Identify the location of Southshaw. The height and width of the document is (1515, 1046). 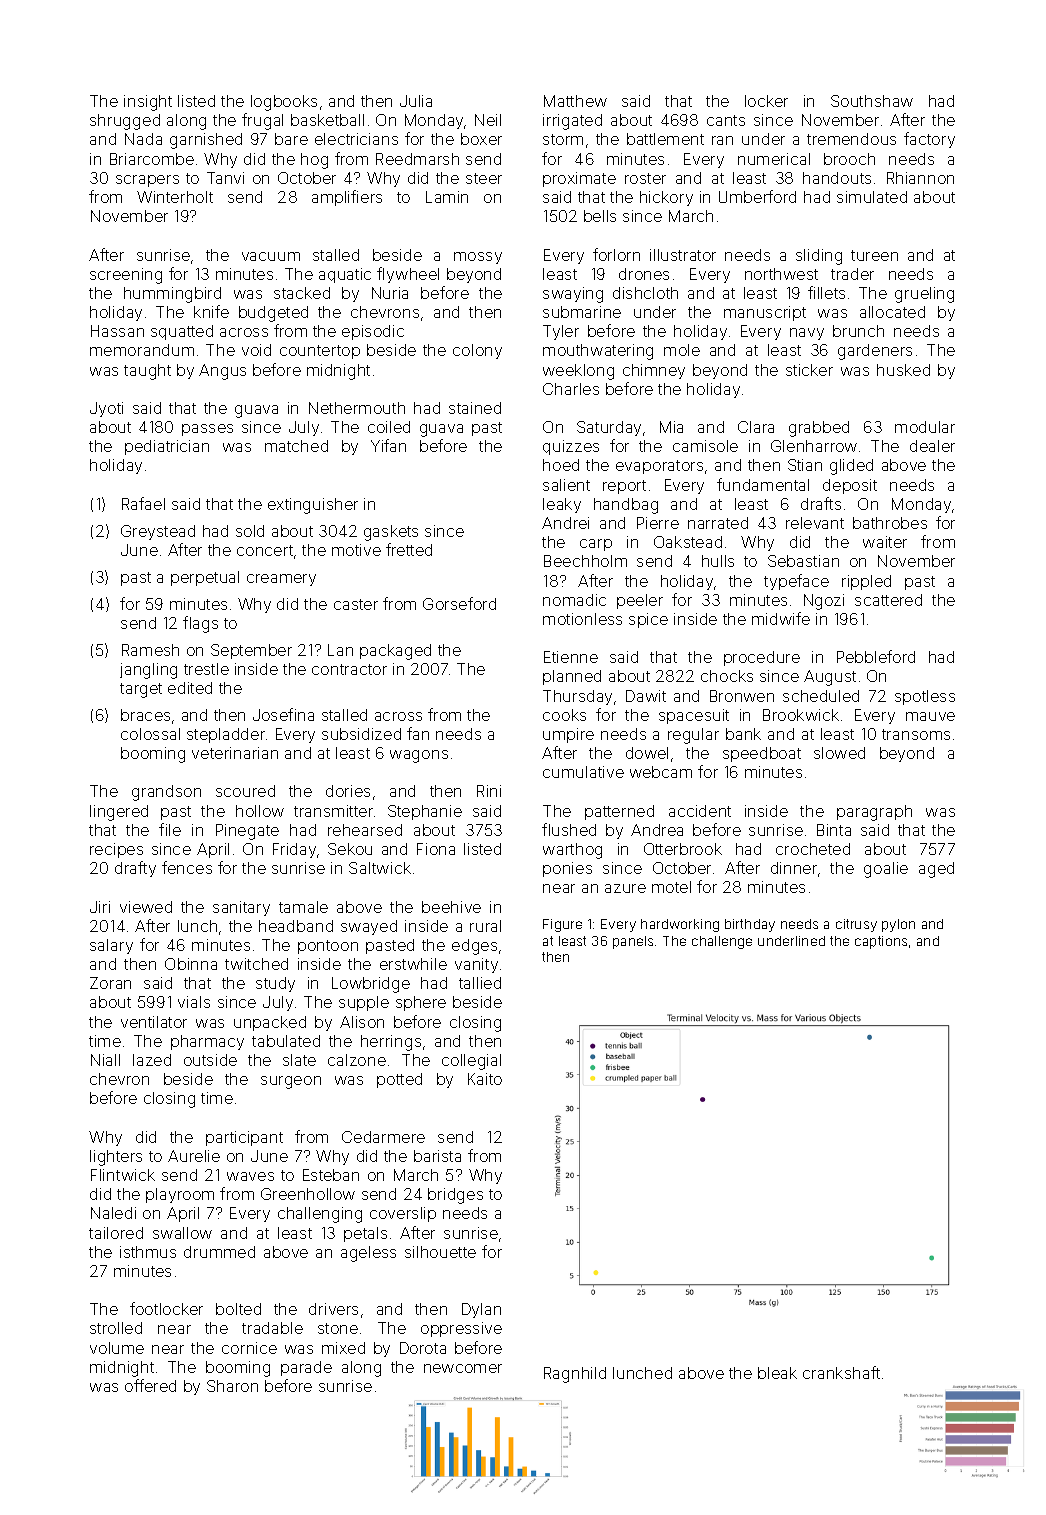
(872, 101).
